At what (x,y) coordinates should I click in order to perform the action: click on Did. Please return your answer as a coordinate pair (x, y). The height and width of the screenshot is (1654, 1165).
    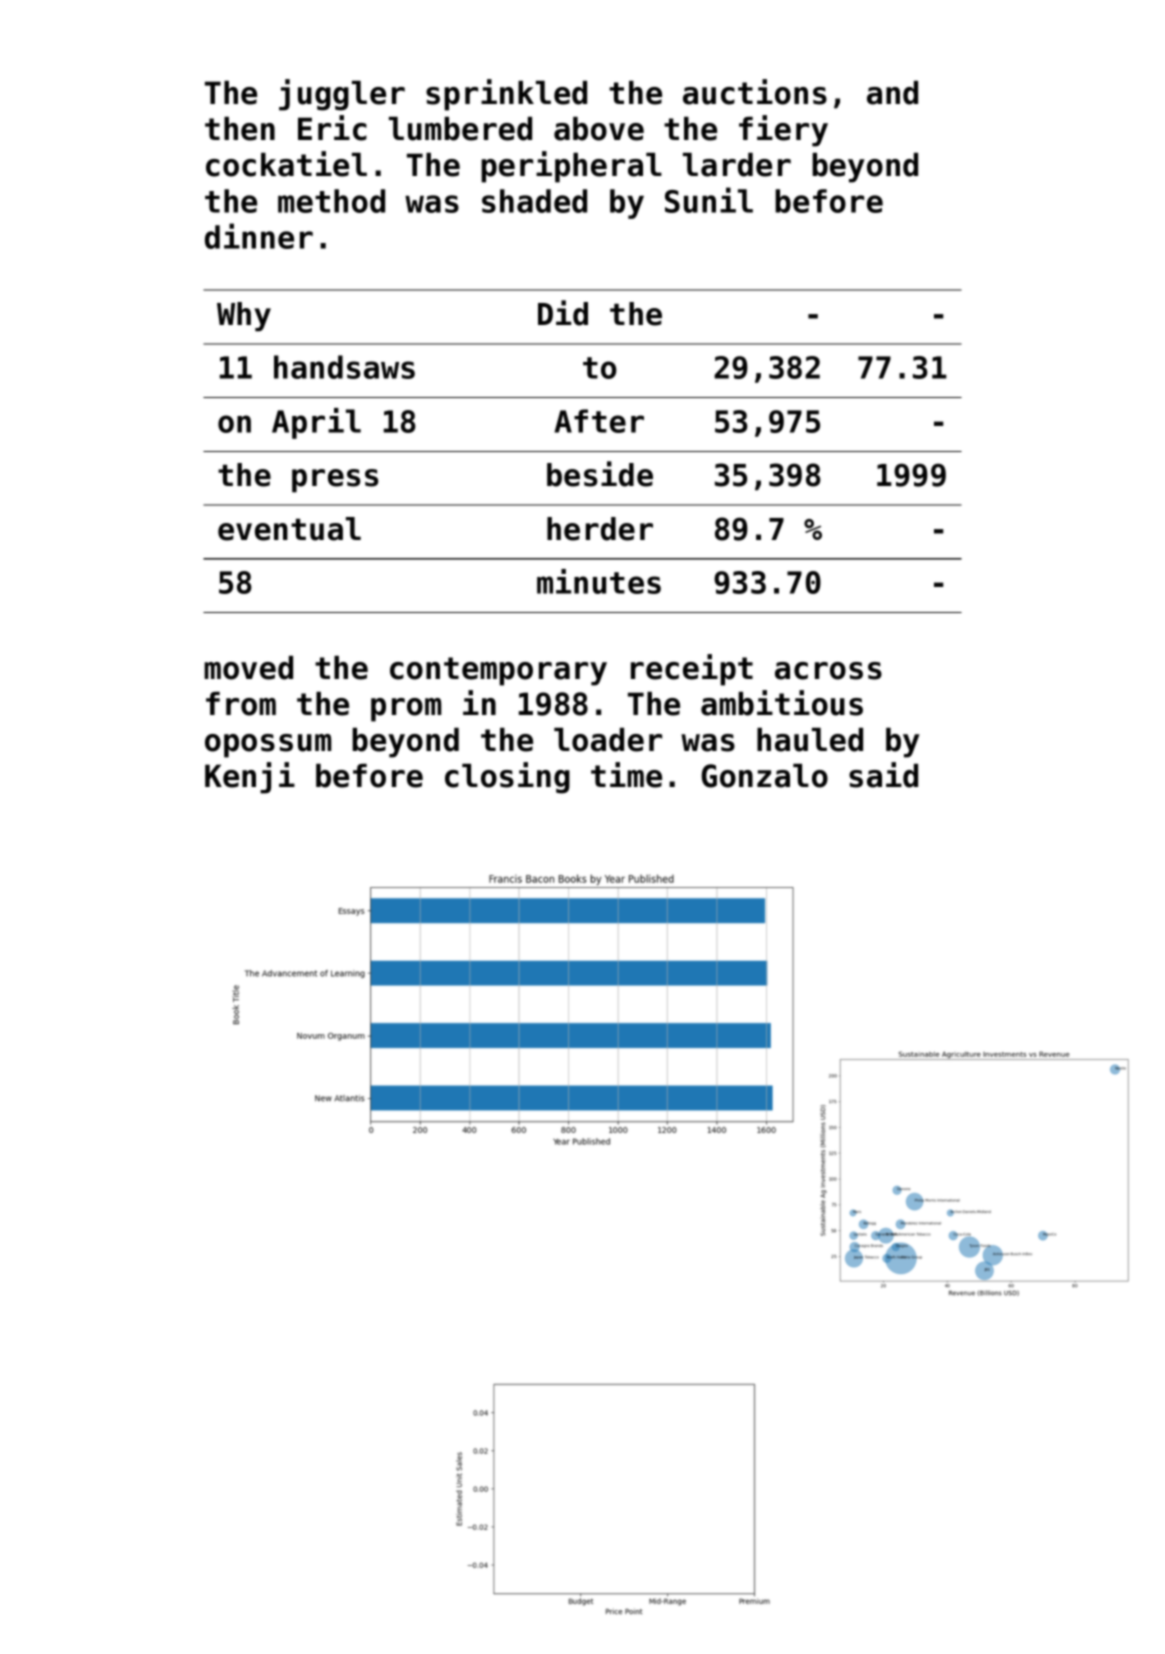
    Looking at the image, I should click on (563, 313).
